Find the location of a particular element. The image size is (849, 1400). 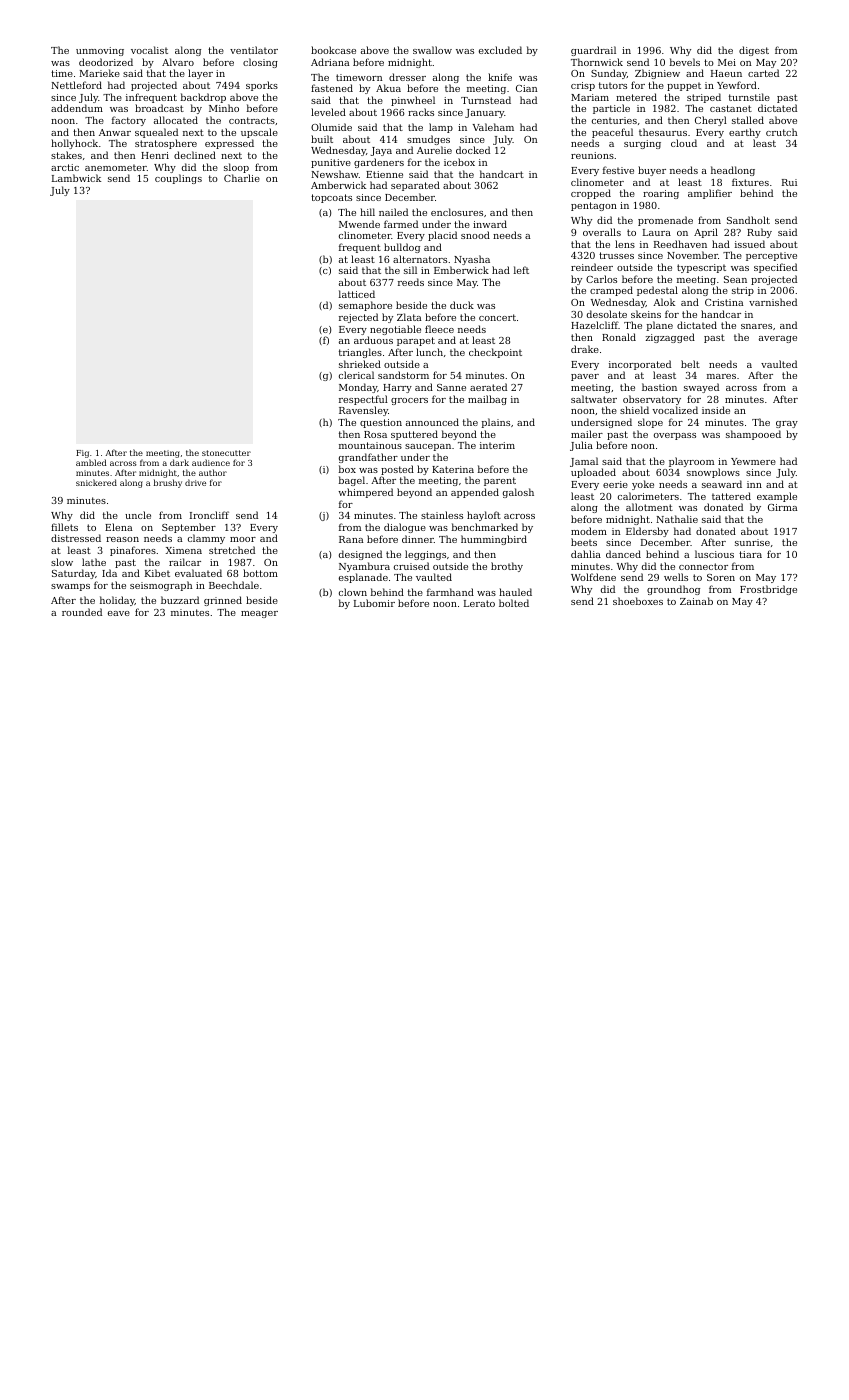

Fig is located at coordinates (82, 454).
